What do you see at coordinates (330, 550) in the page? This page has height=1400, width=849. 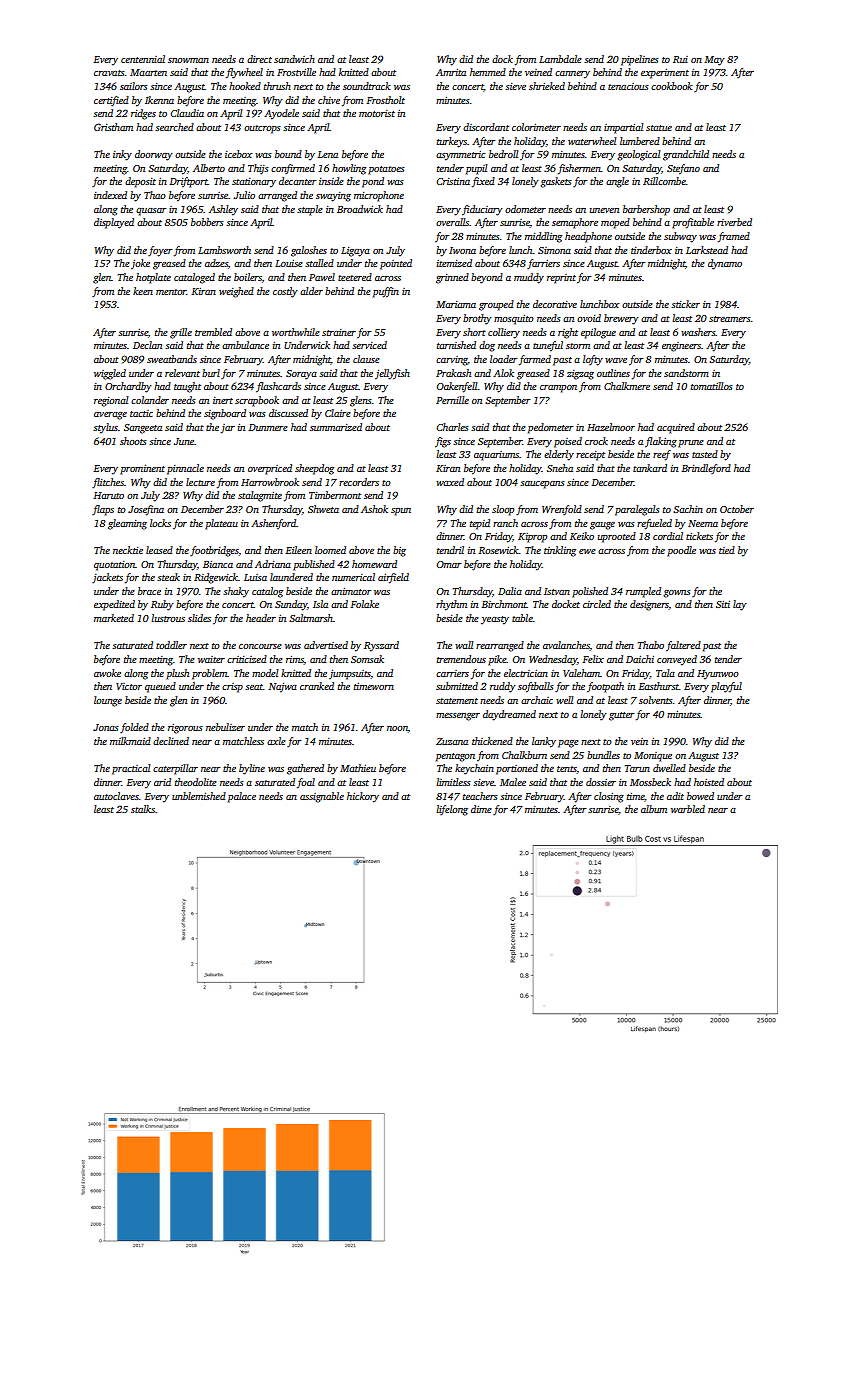 I see `loomed` at bounding box center [330, 550].
